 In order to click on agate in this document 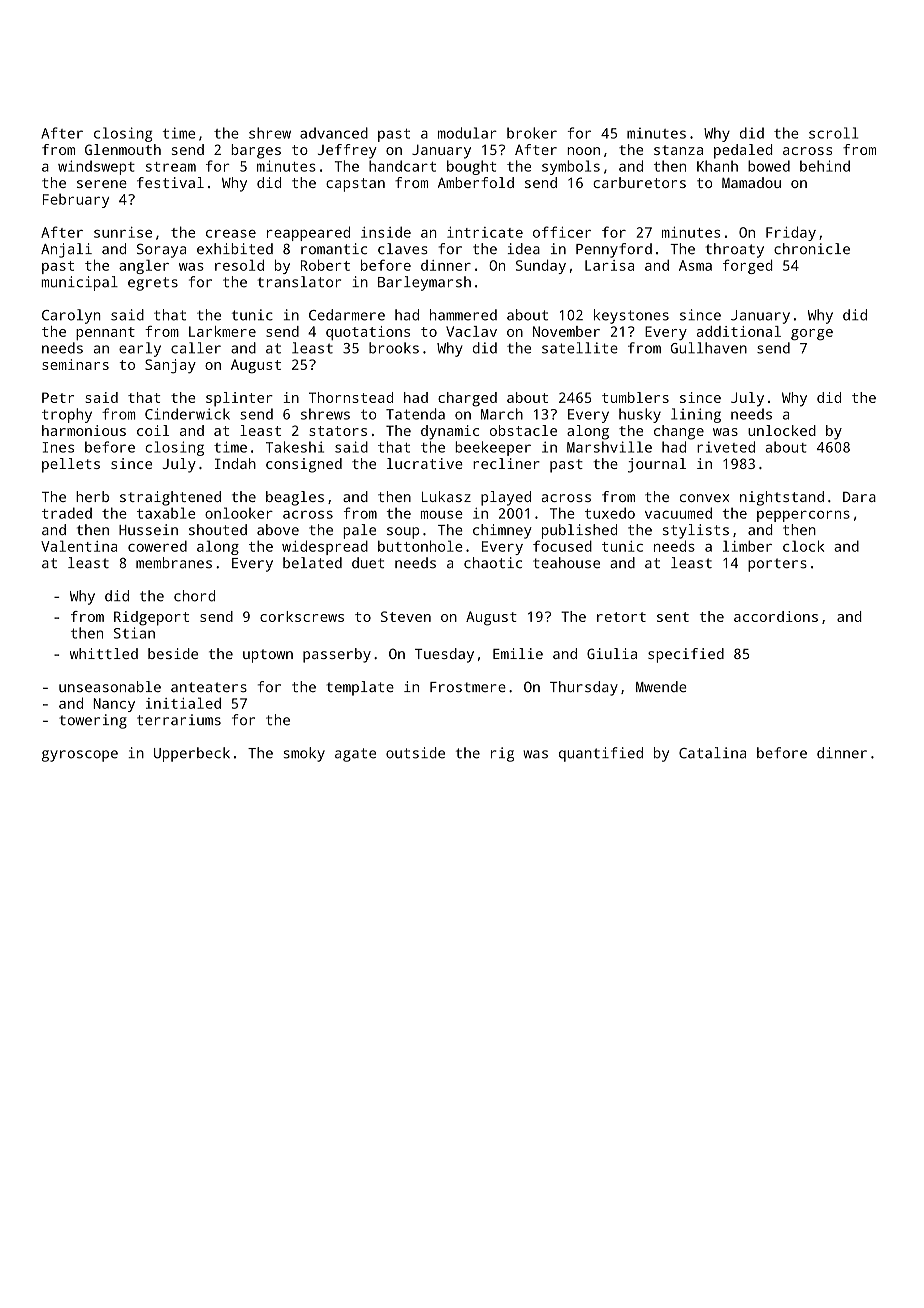, I will do `click(355, 755)`.
